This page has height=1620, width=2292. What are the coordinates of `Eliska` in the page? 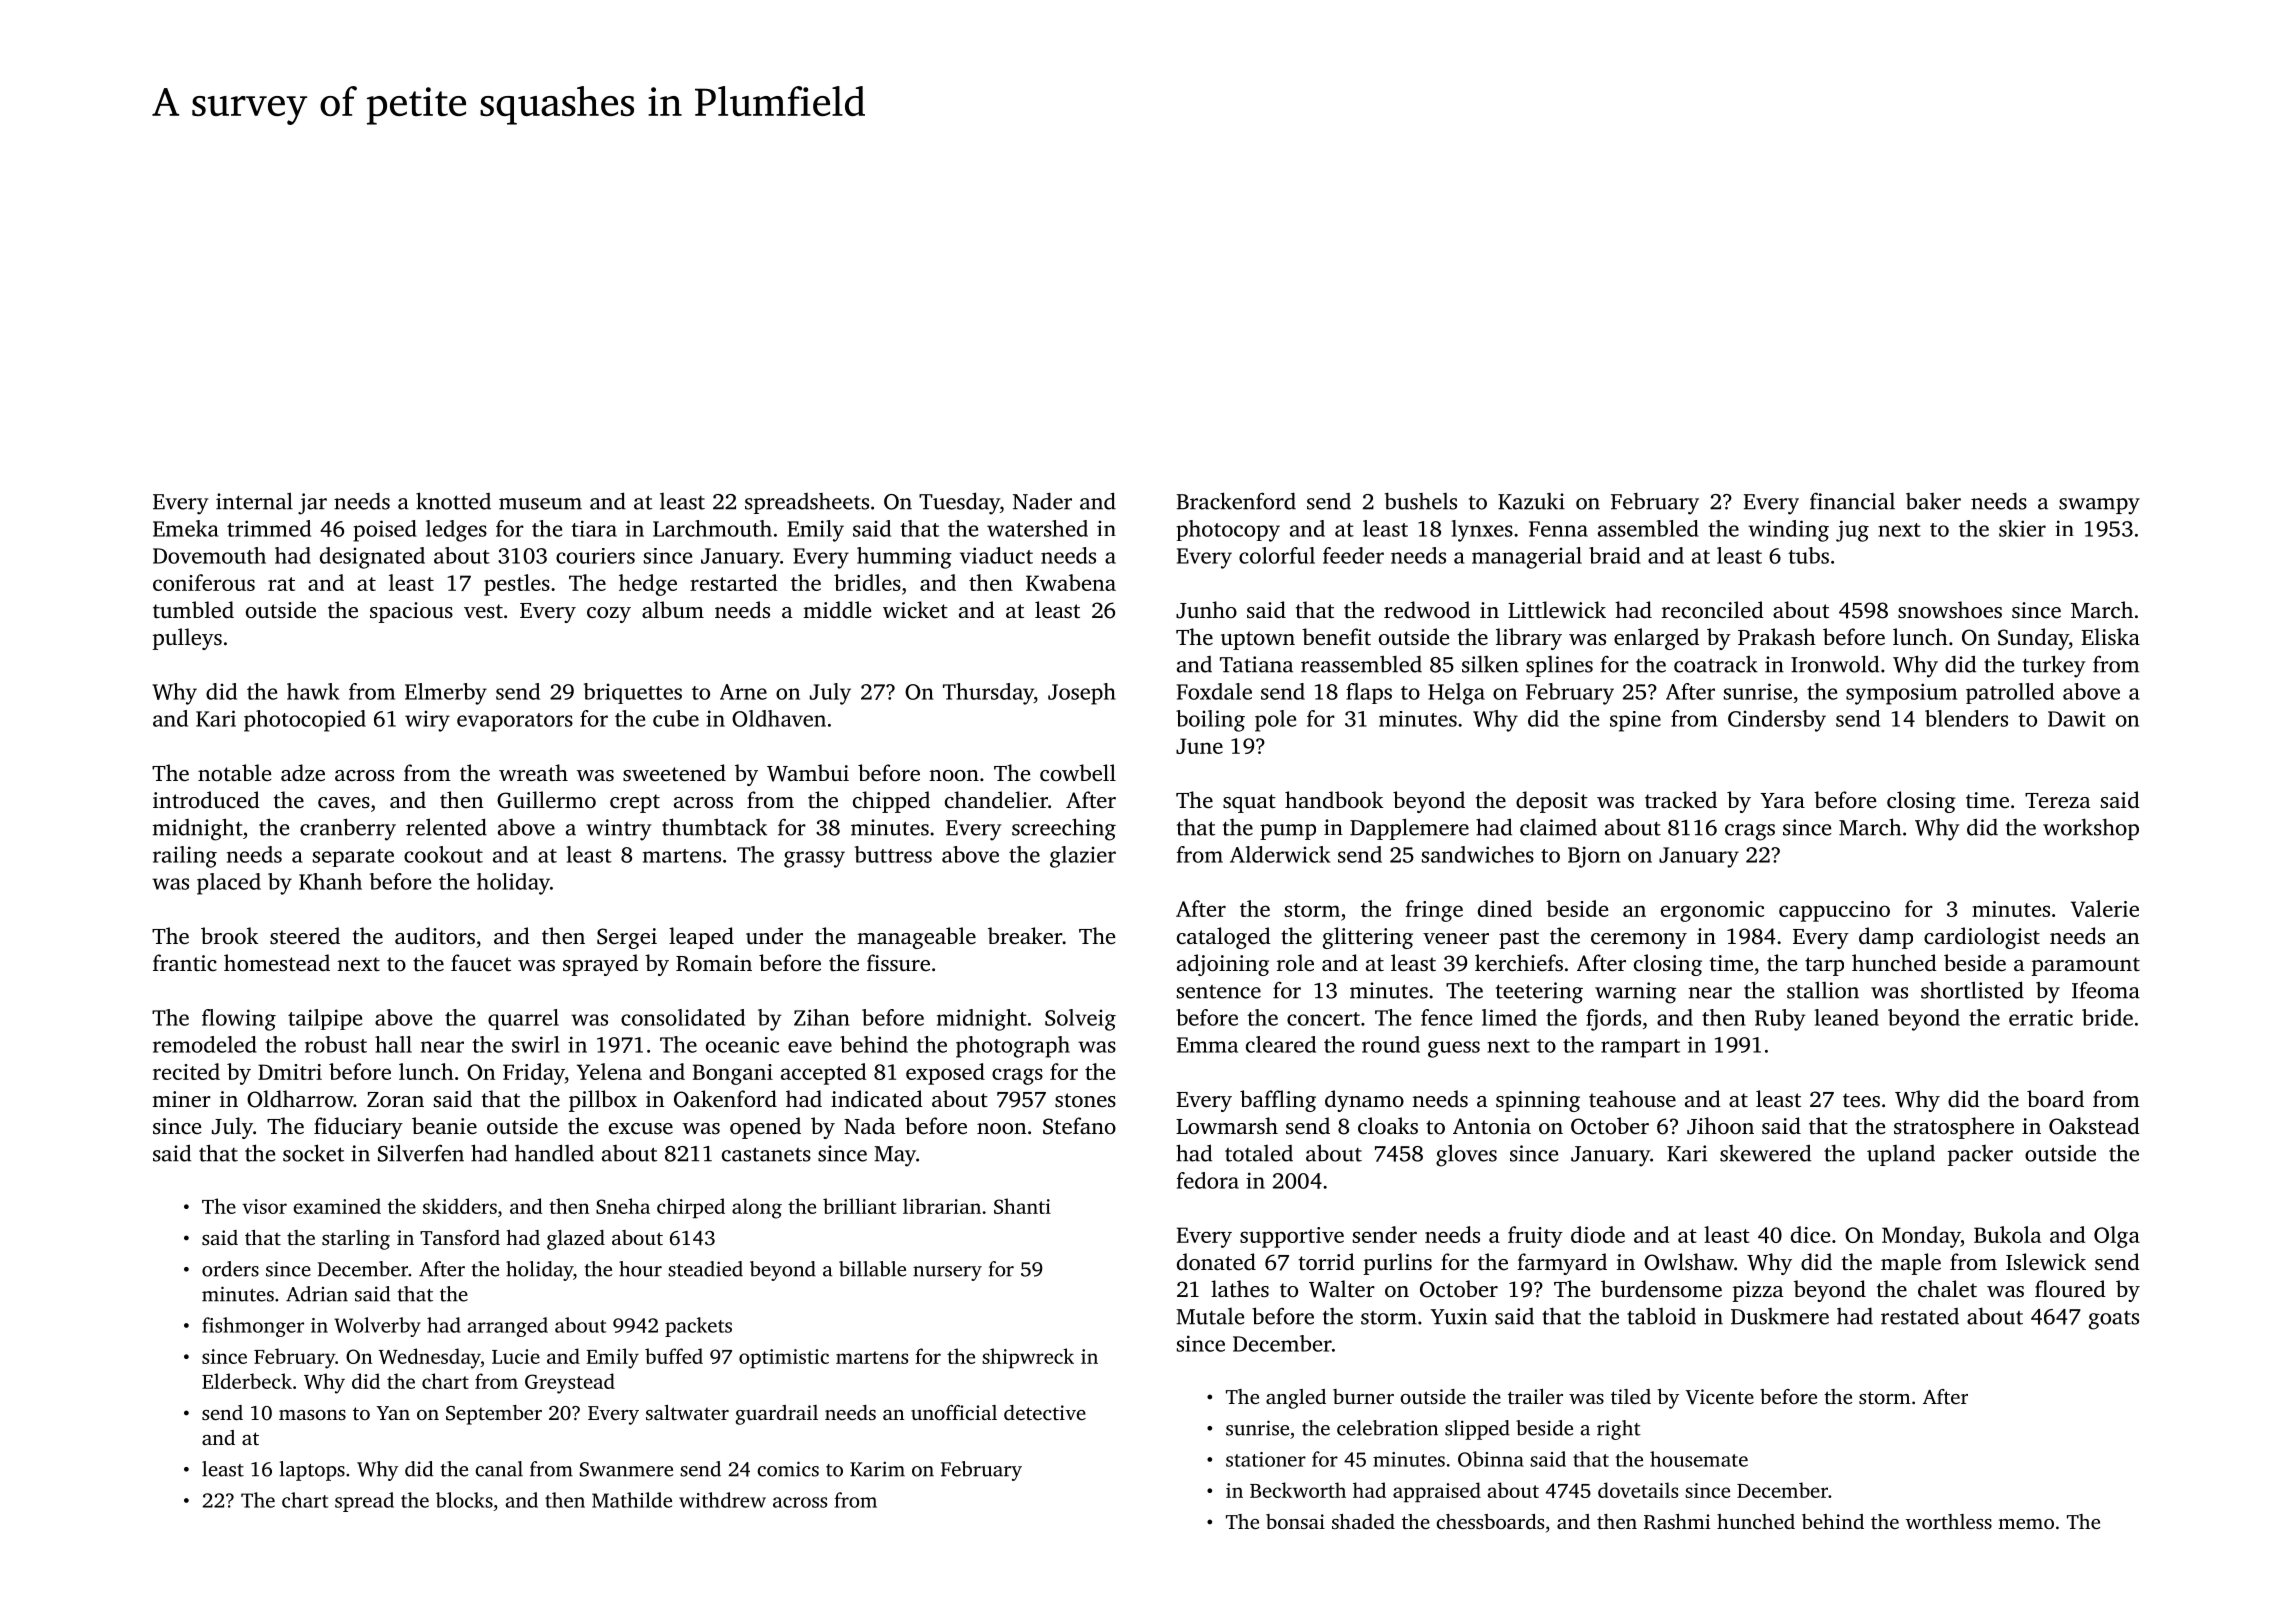 It's located at (2110, 636).
